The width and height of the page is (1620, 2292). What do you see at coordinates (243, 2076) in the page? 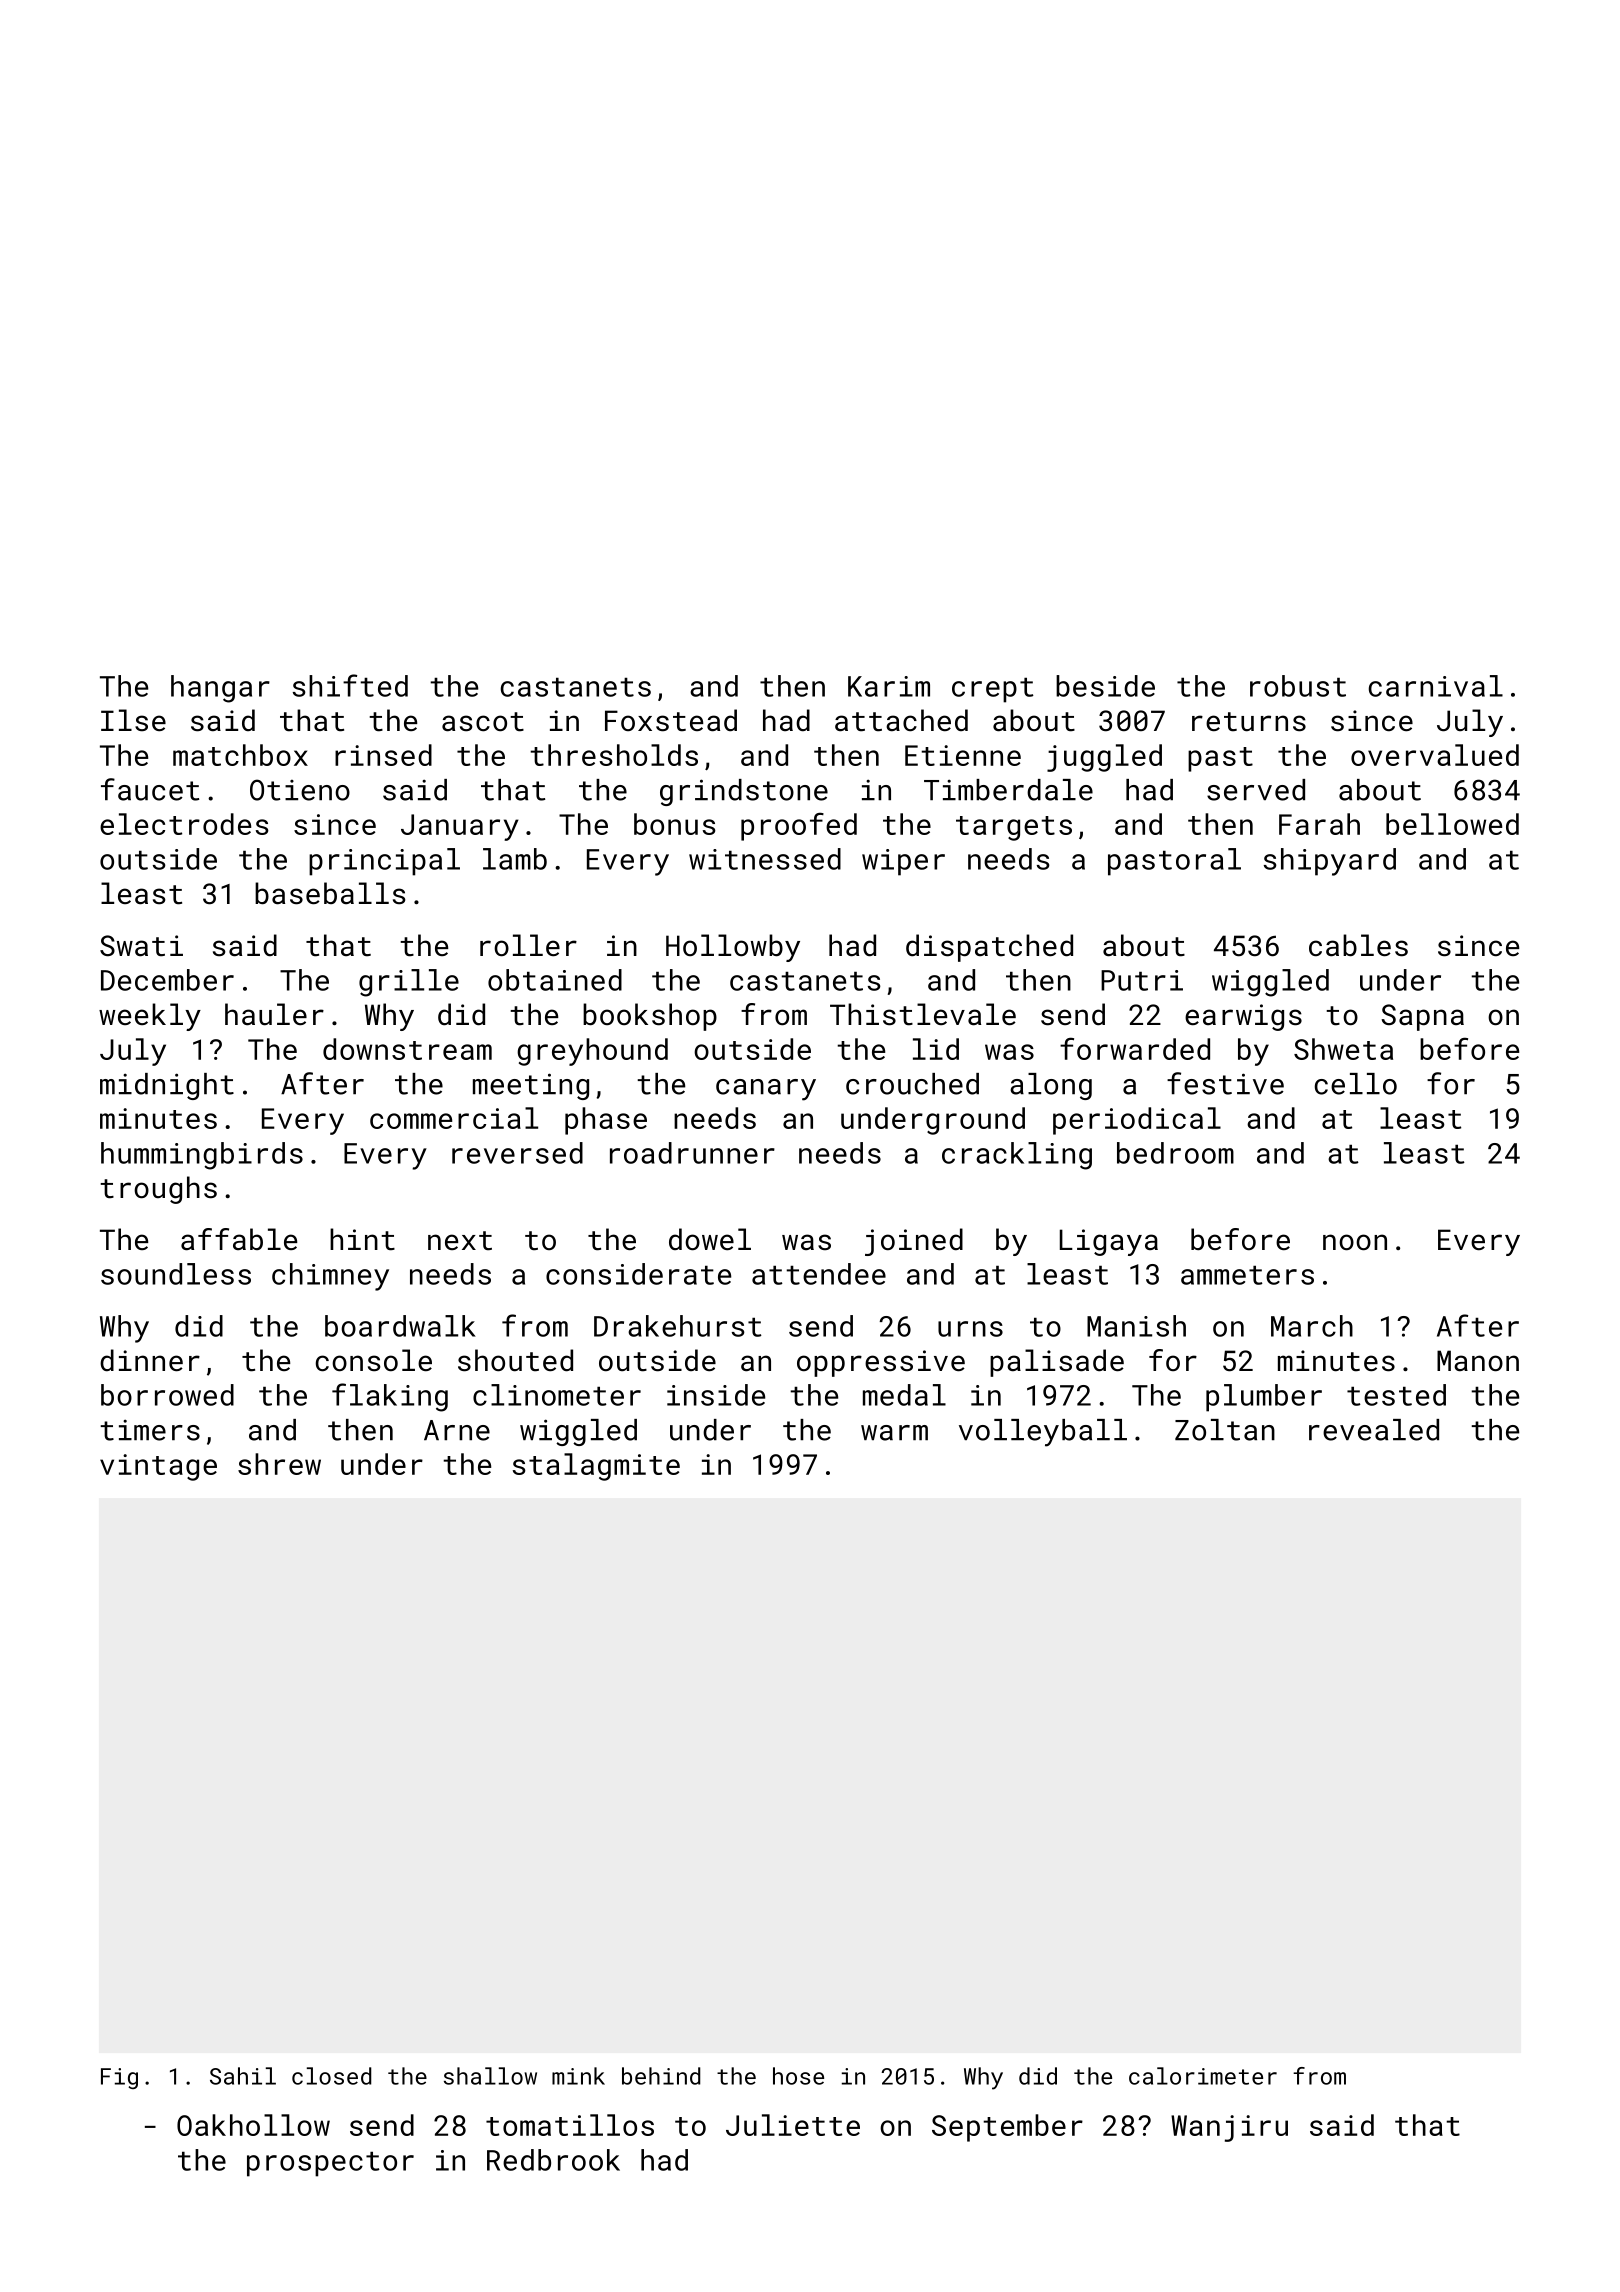
I see `Sahil` at bounding box center [243, 2076].
